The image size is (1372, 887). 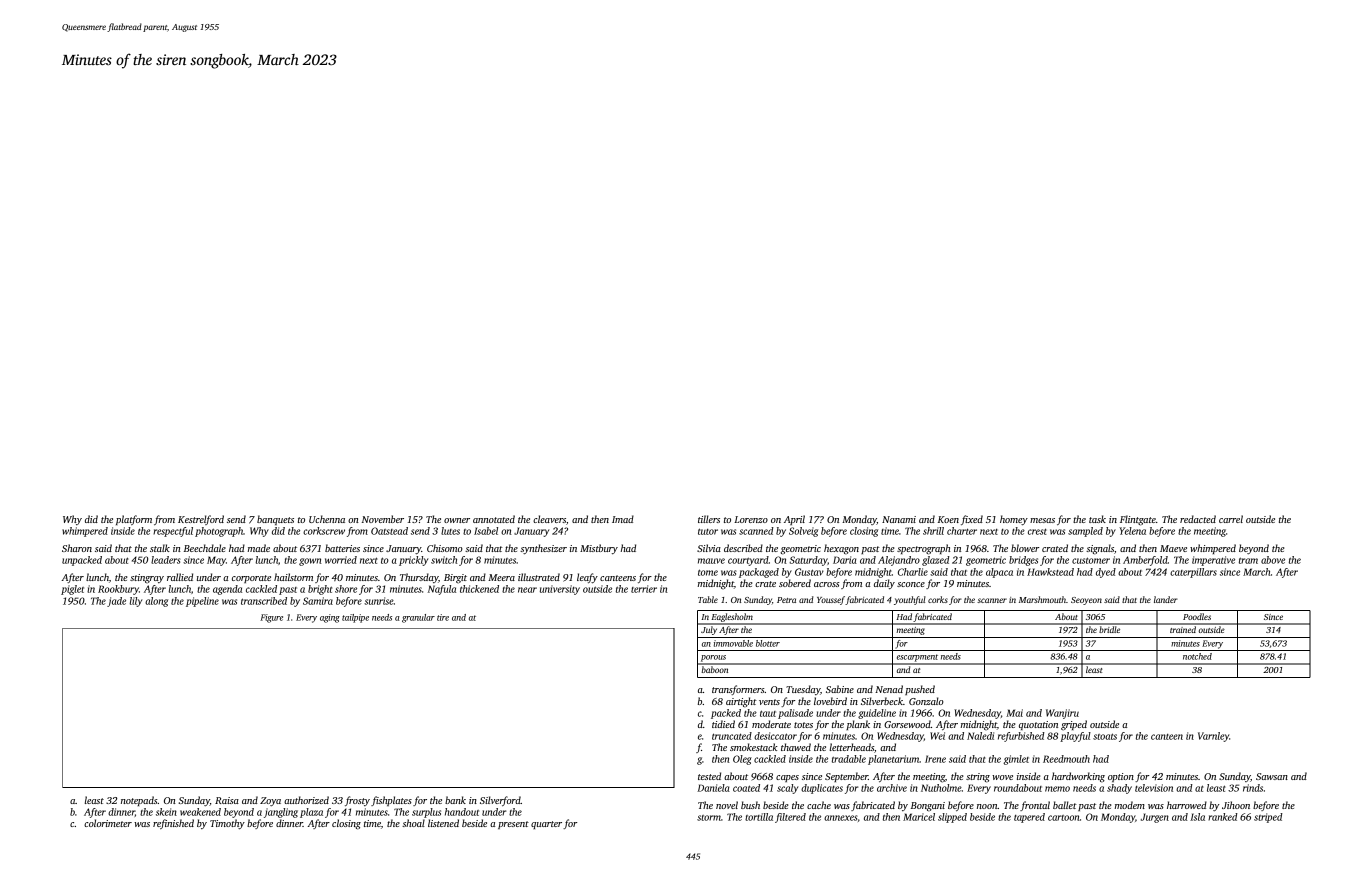 I want to click on Solveig, so click(x=803, y=532).
